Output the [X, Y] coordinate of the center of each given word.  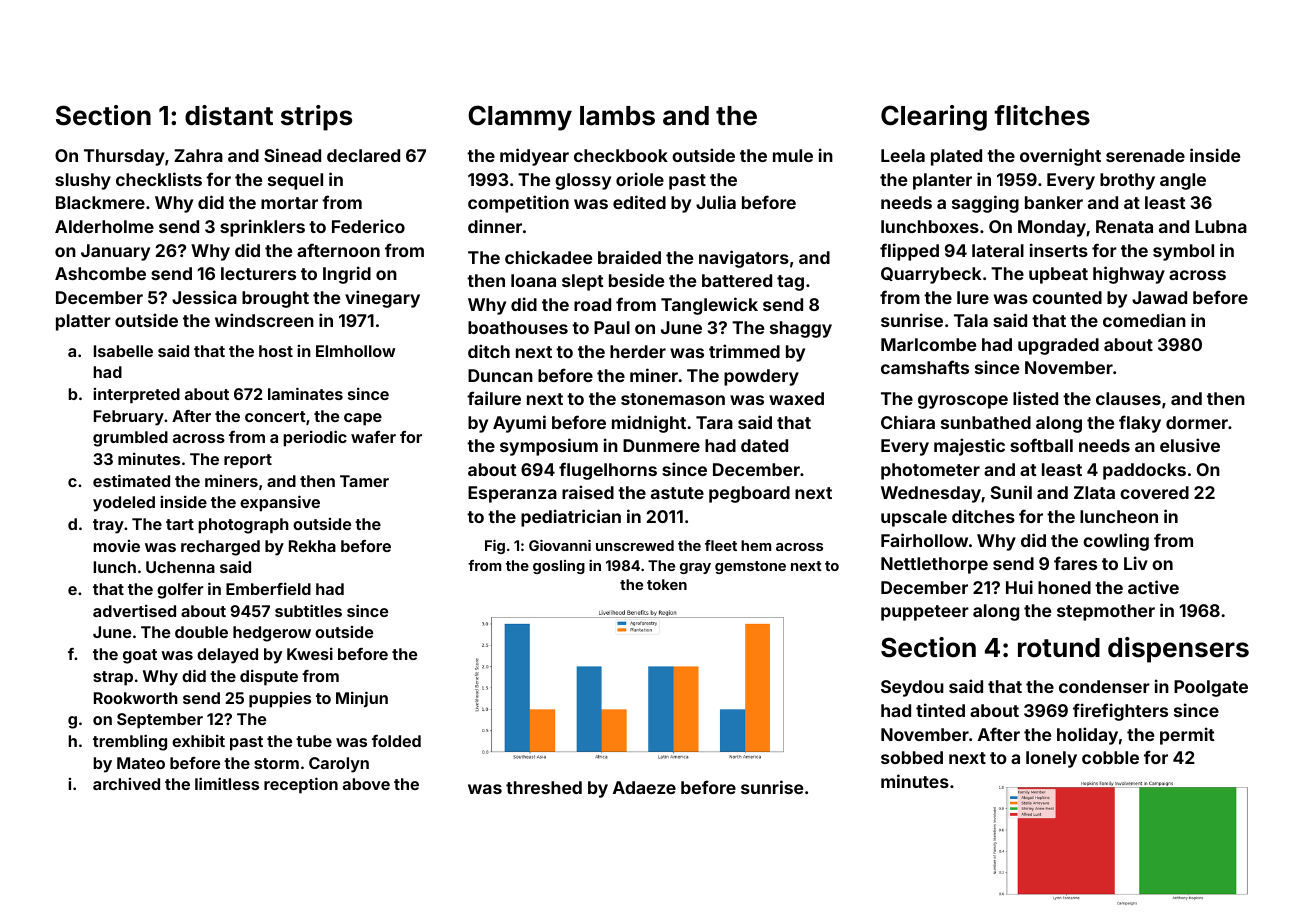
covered [1154, 492]
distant [229, 115]
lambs [617, 116]
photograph [243, 526]
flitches [1042, 115]
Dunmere [661, 445]
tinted [940, 710]
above [366, 784]
